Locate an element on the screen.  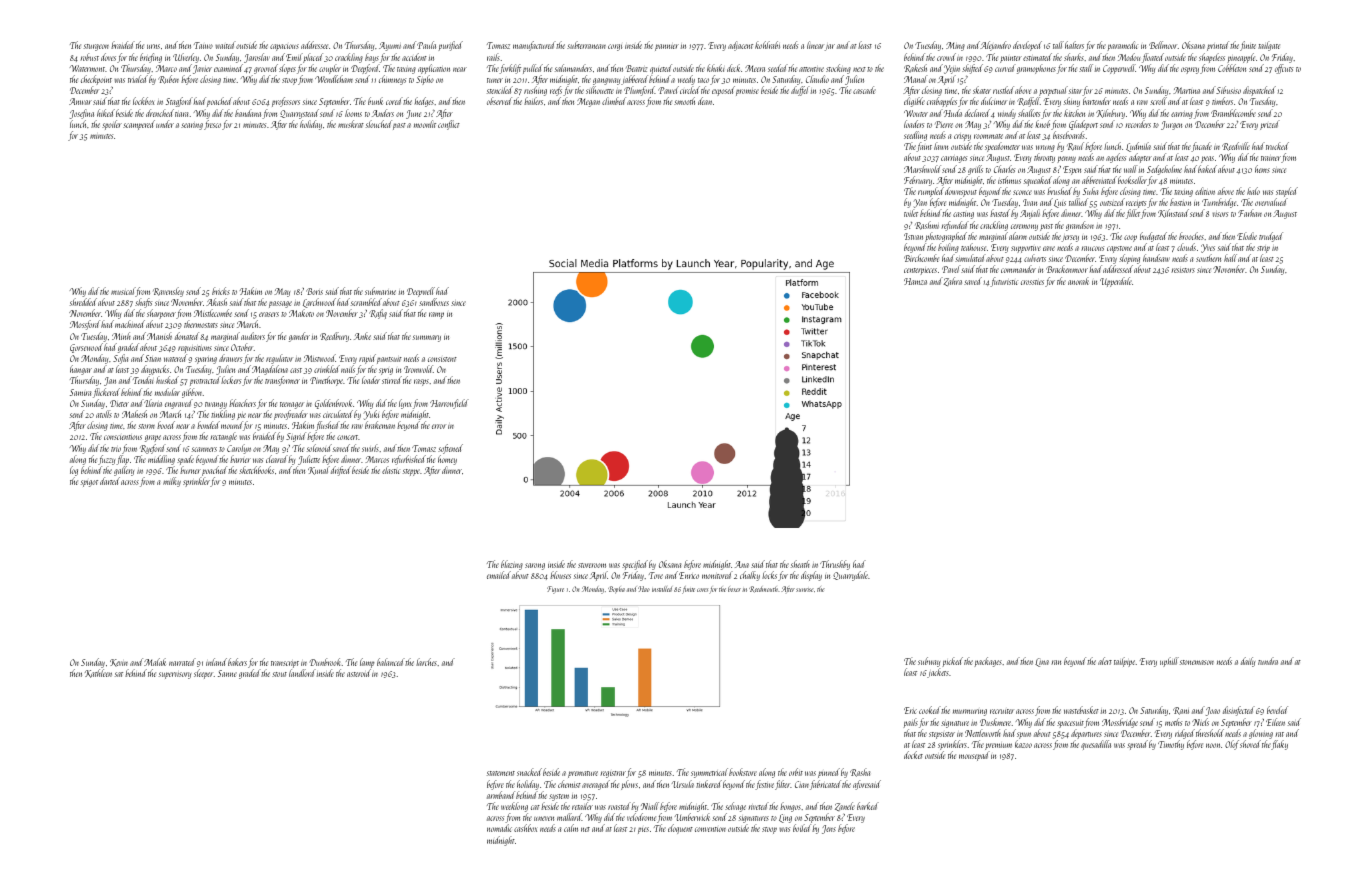
Yves is located at coordinates (1208, 248).
